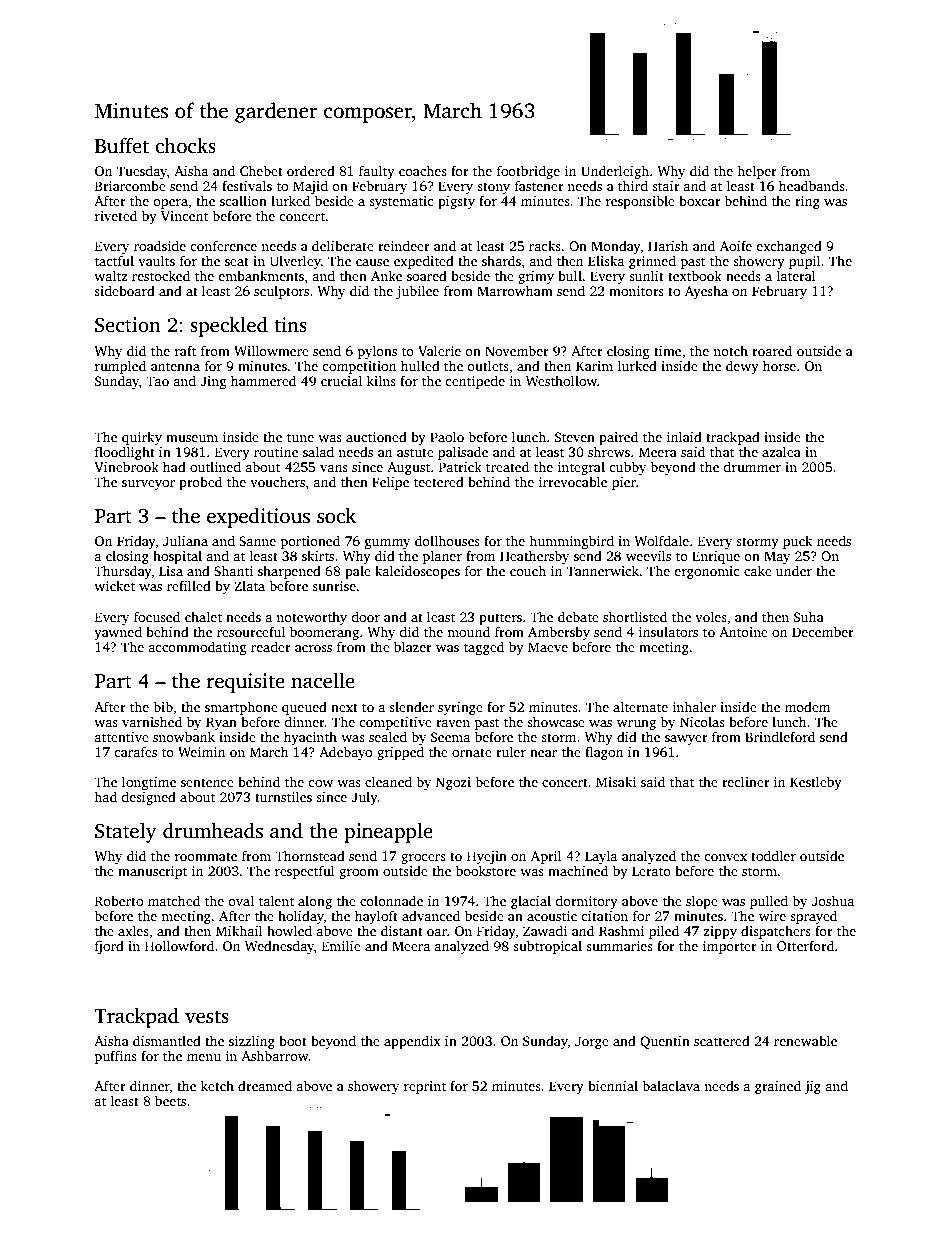 The image size is (952, 1233). Describe the element at coordinates (126, 833) in the screenshot. I see `Stately` at that location.
